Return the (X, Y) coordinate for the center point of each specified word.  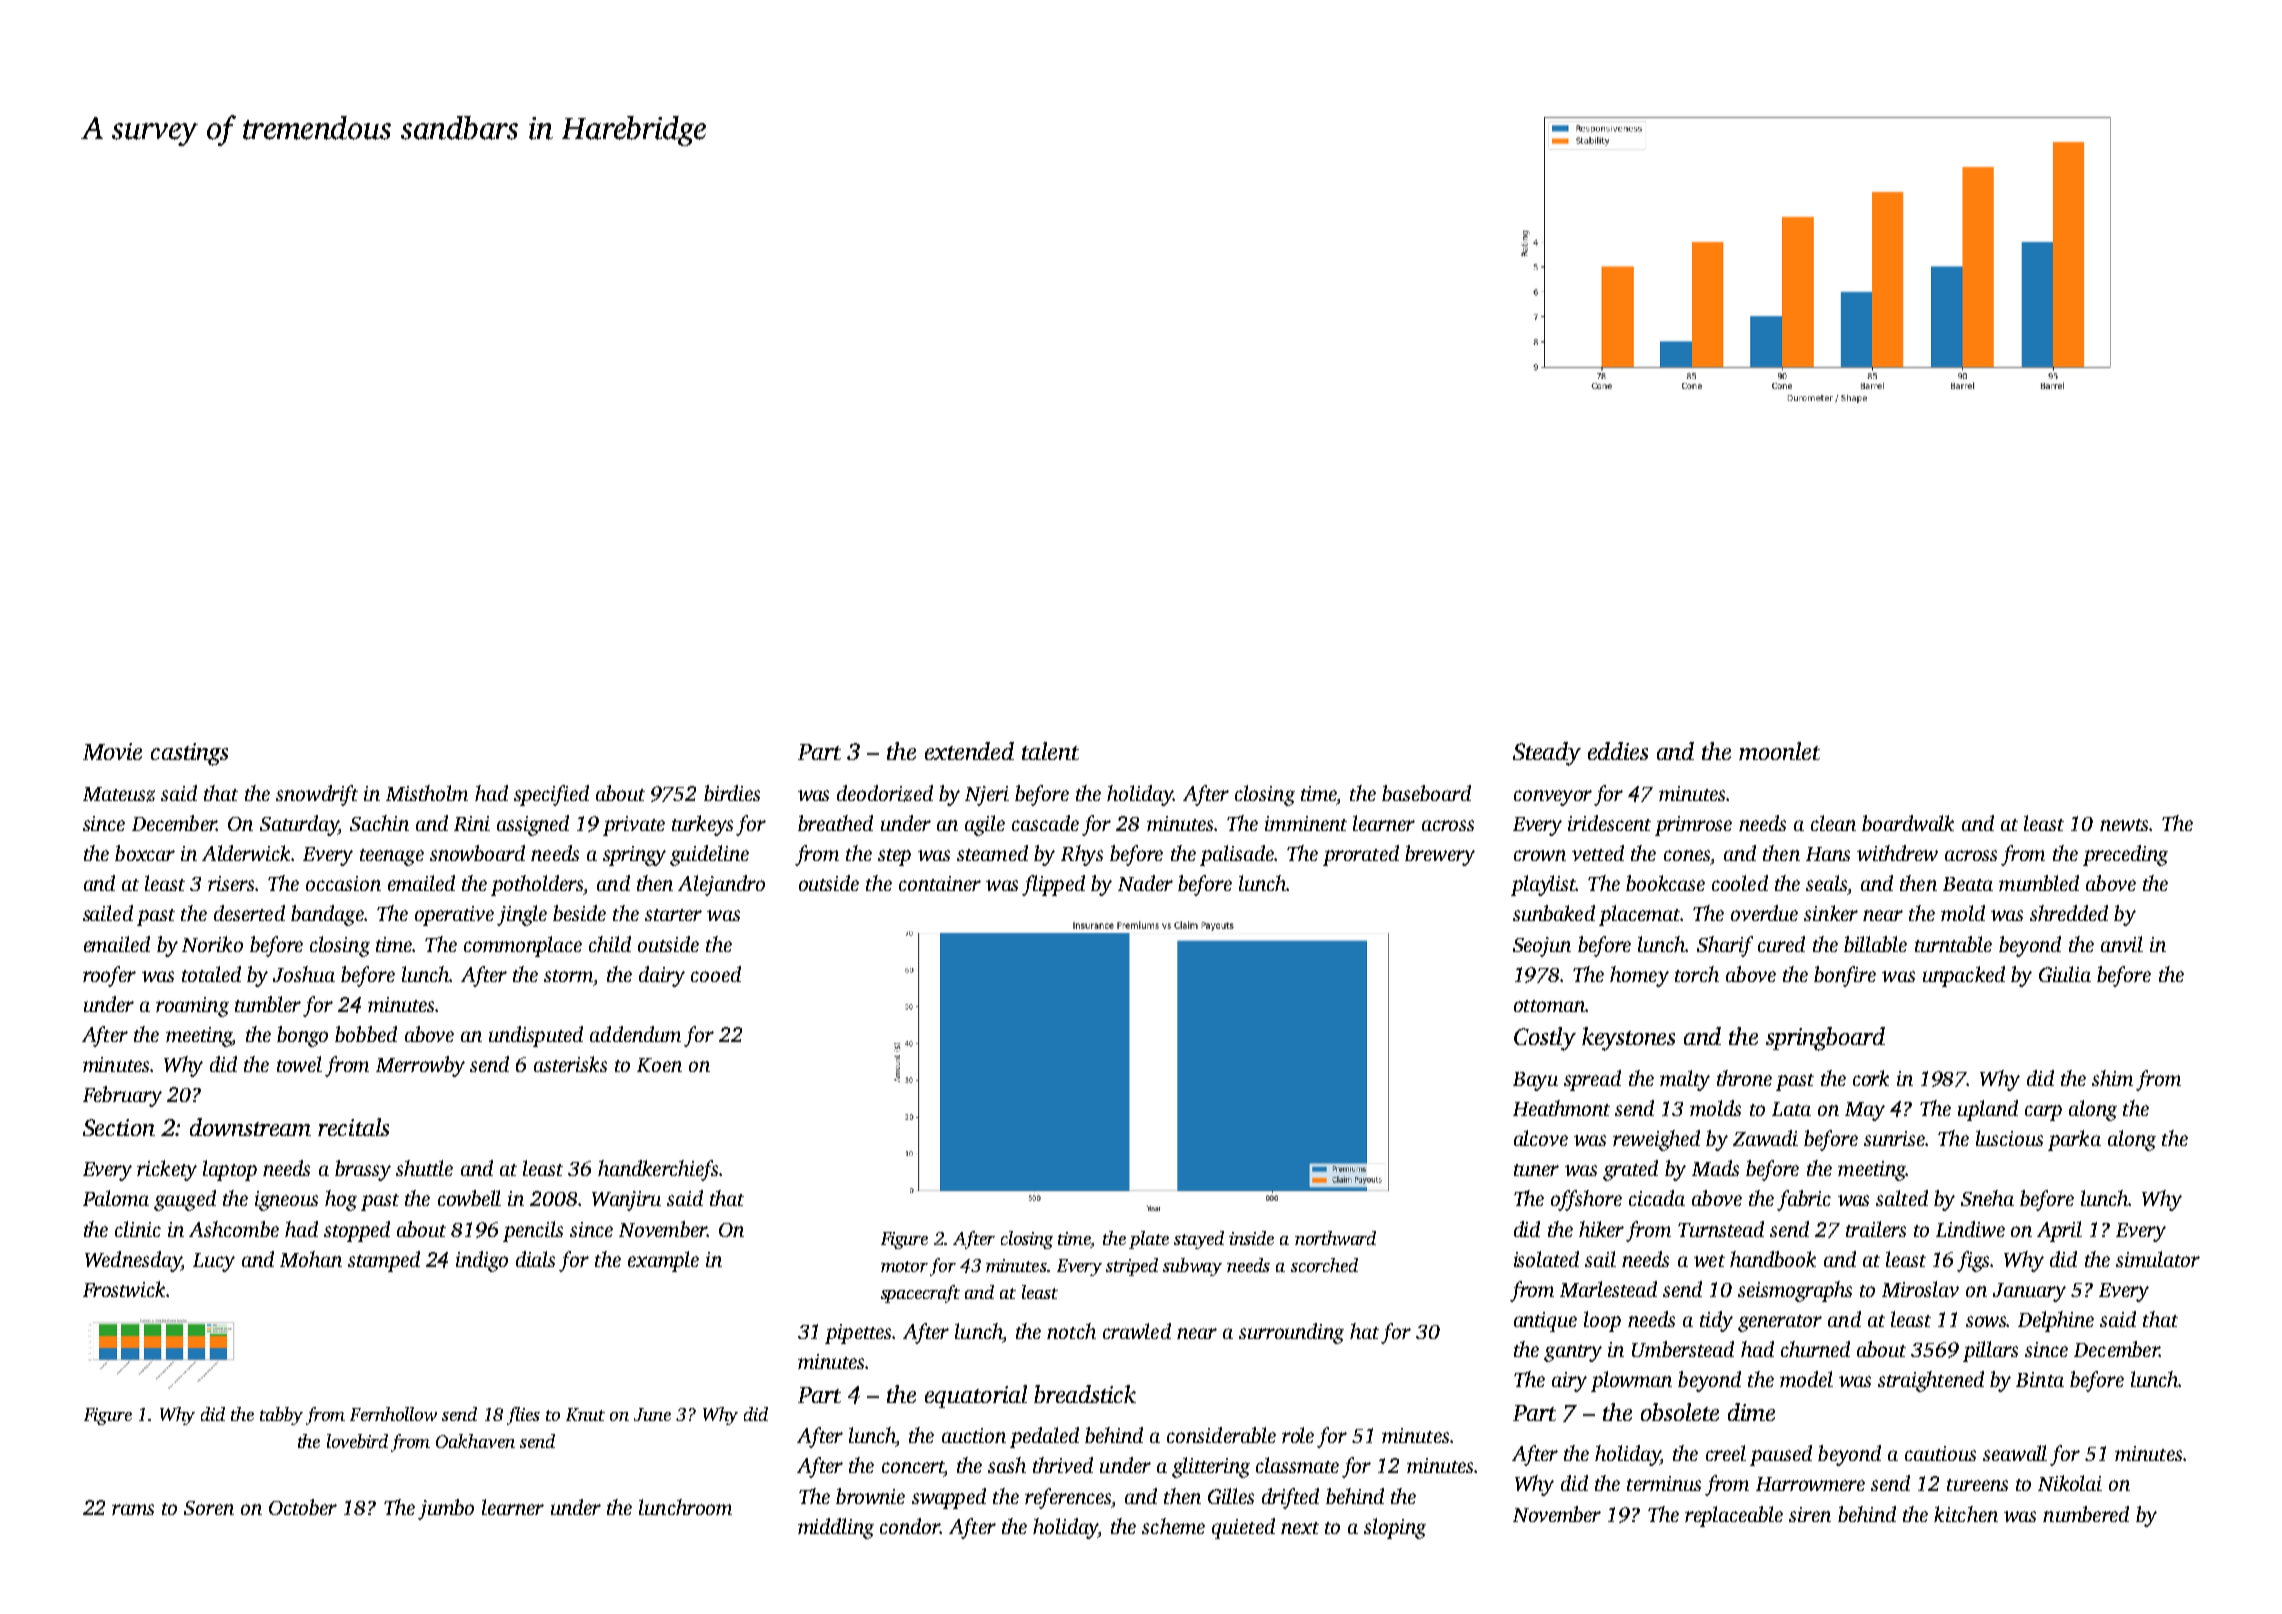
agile (985, 825)
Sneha (1987, 1198)
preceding (2125, 855)
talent (1050, 751)
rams (133, 1509)
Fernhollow (393, 1414)
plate (1149, 1240)
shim (2112, 1078)
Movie (112, 751)
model (1806, 1379)
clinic (138, 1229)
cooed (716, 974)
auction (974, 1435)
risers (231, 883)
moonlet (1779, 751)
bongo (302, 1036)
